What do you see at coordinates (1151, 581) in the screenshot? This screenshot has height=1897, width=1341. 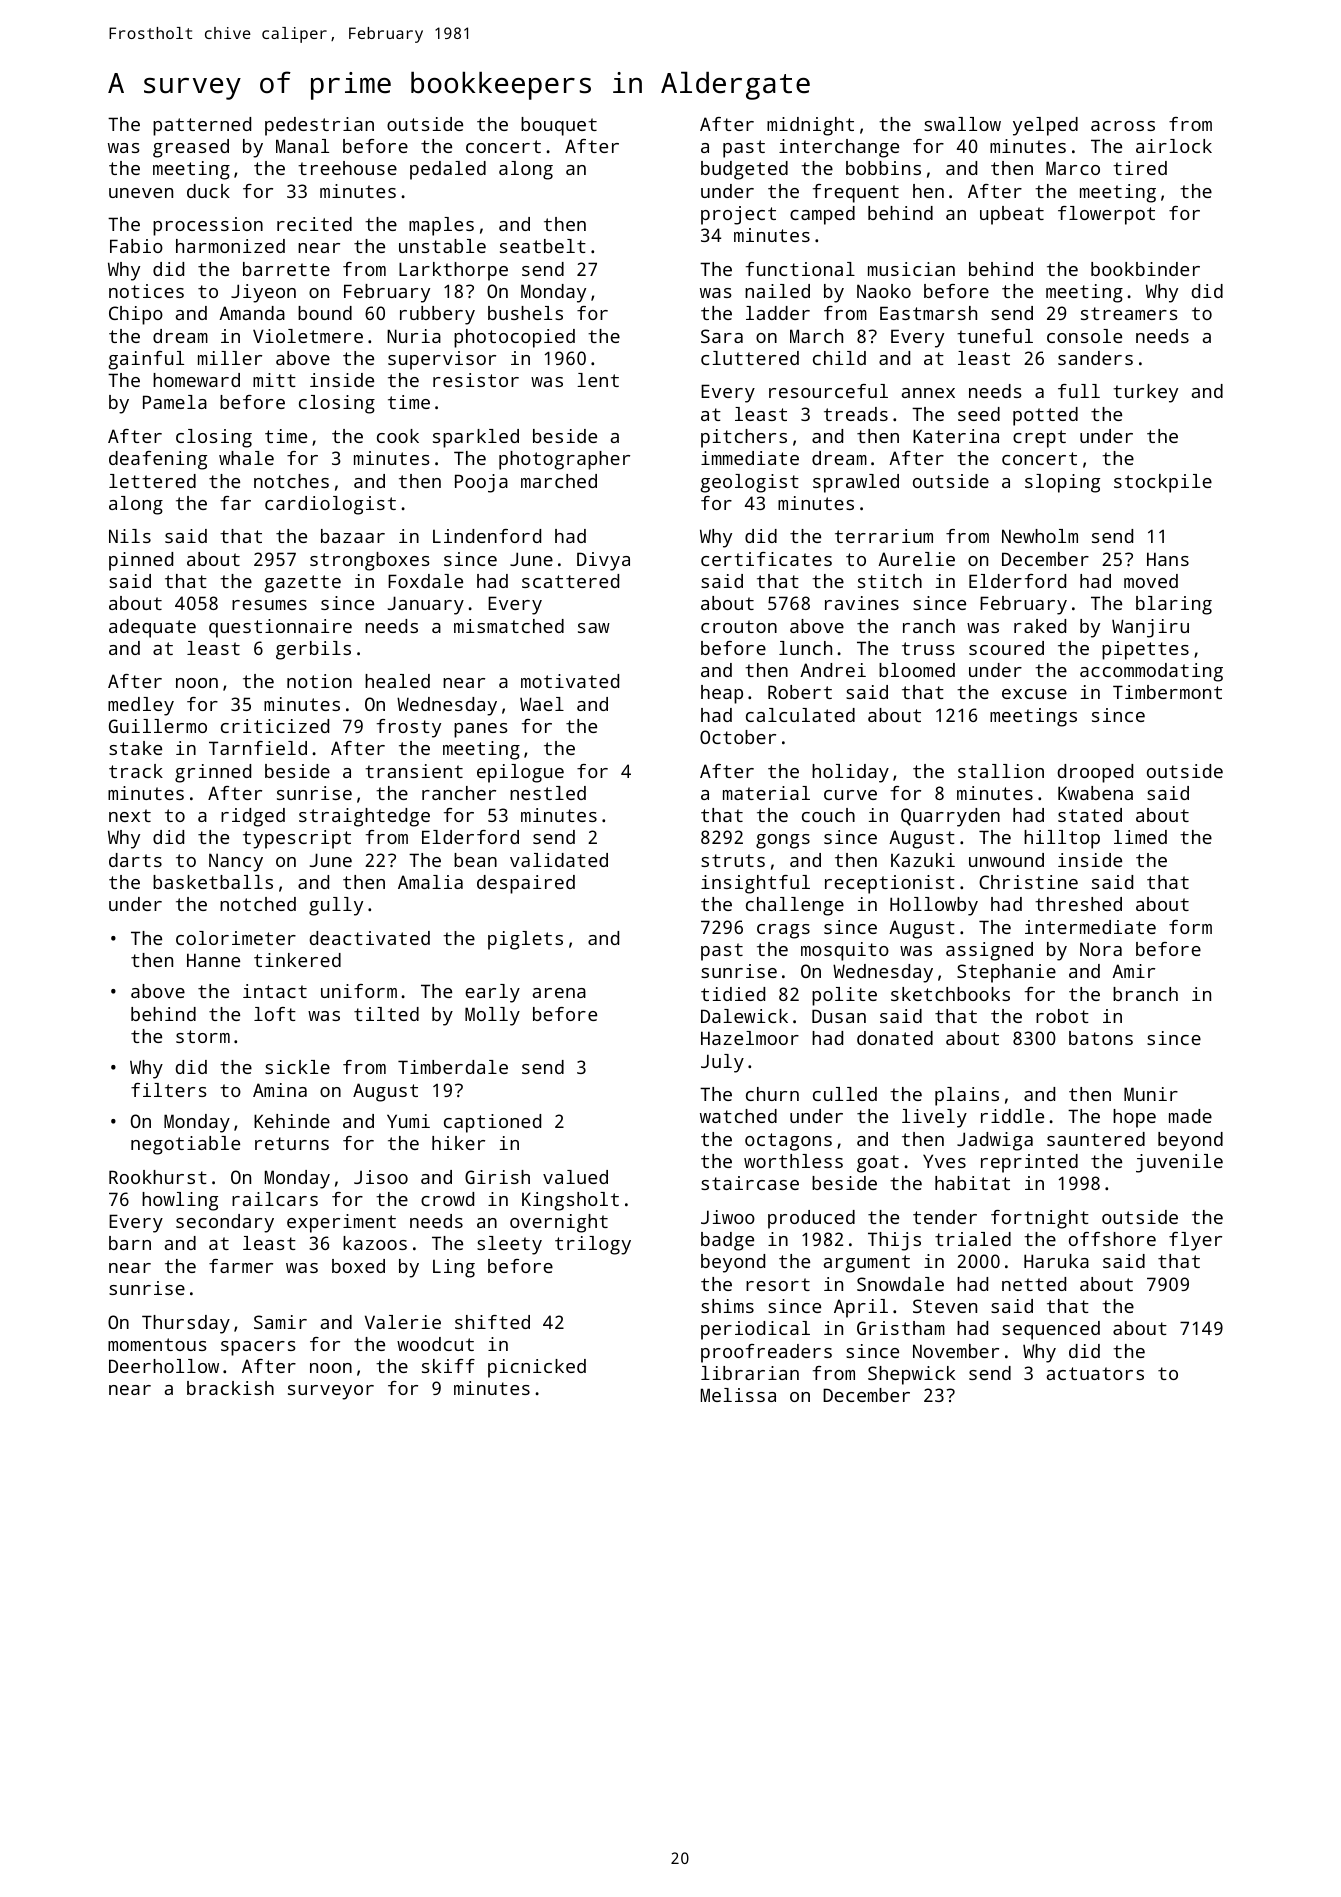 I see `moved` at bounding box center [1151, 581].
